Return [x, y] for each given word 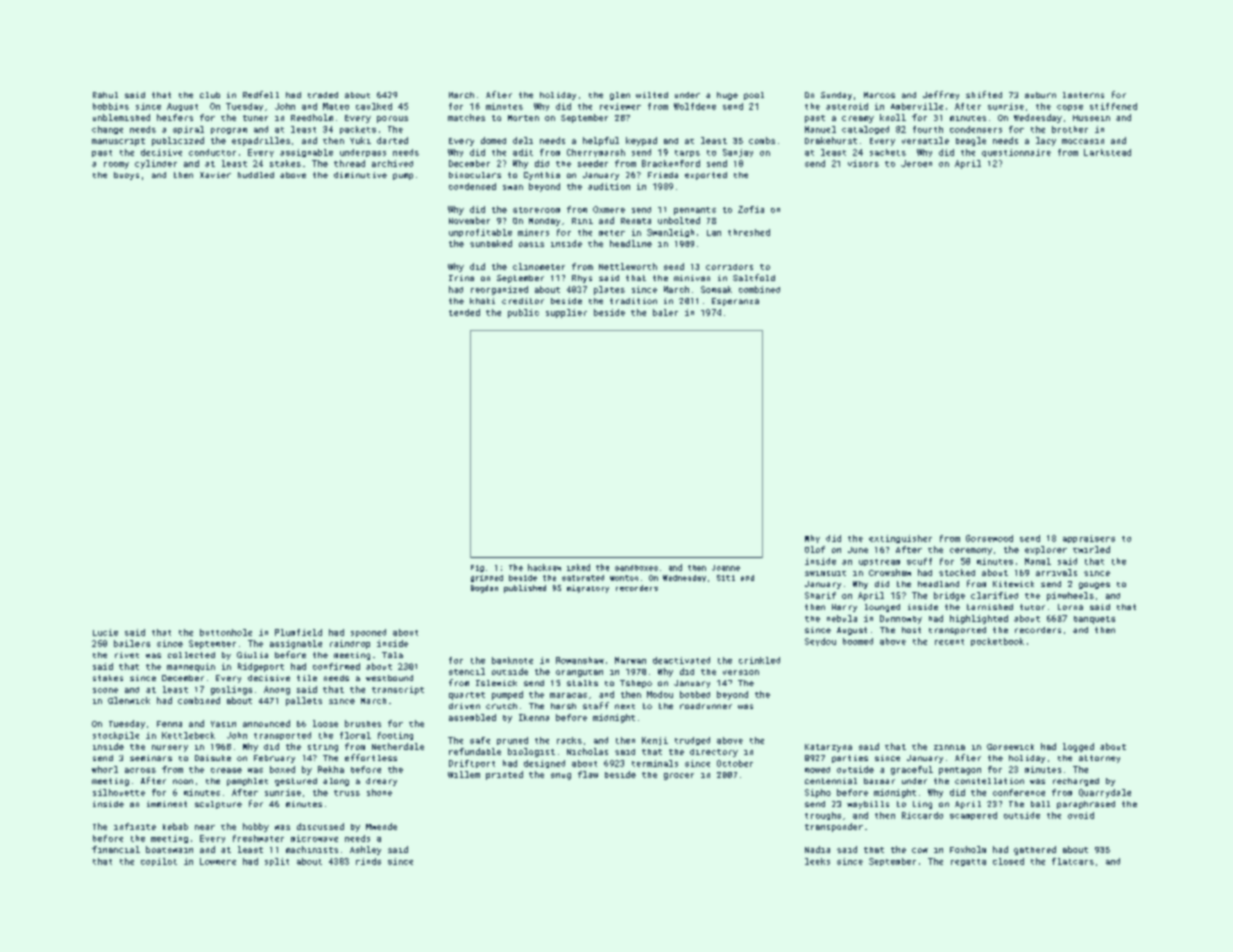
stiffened [1113, 106]
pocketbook [997, 642]
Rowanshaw [580, 660]
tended [464, 312]
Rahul [105, 95]
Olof [815, 549]
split [277, 862]
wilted [652, 95]
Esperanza [735, 302]
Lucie [105, 632]
